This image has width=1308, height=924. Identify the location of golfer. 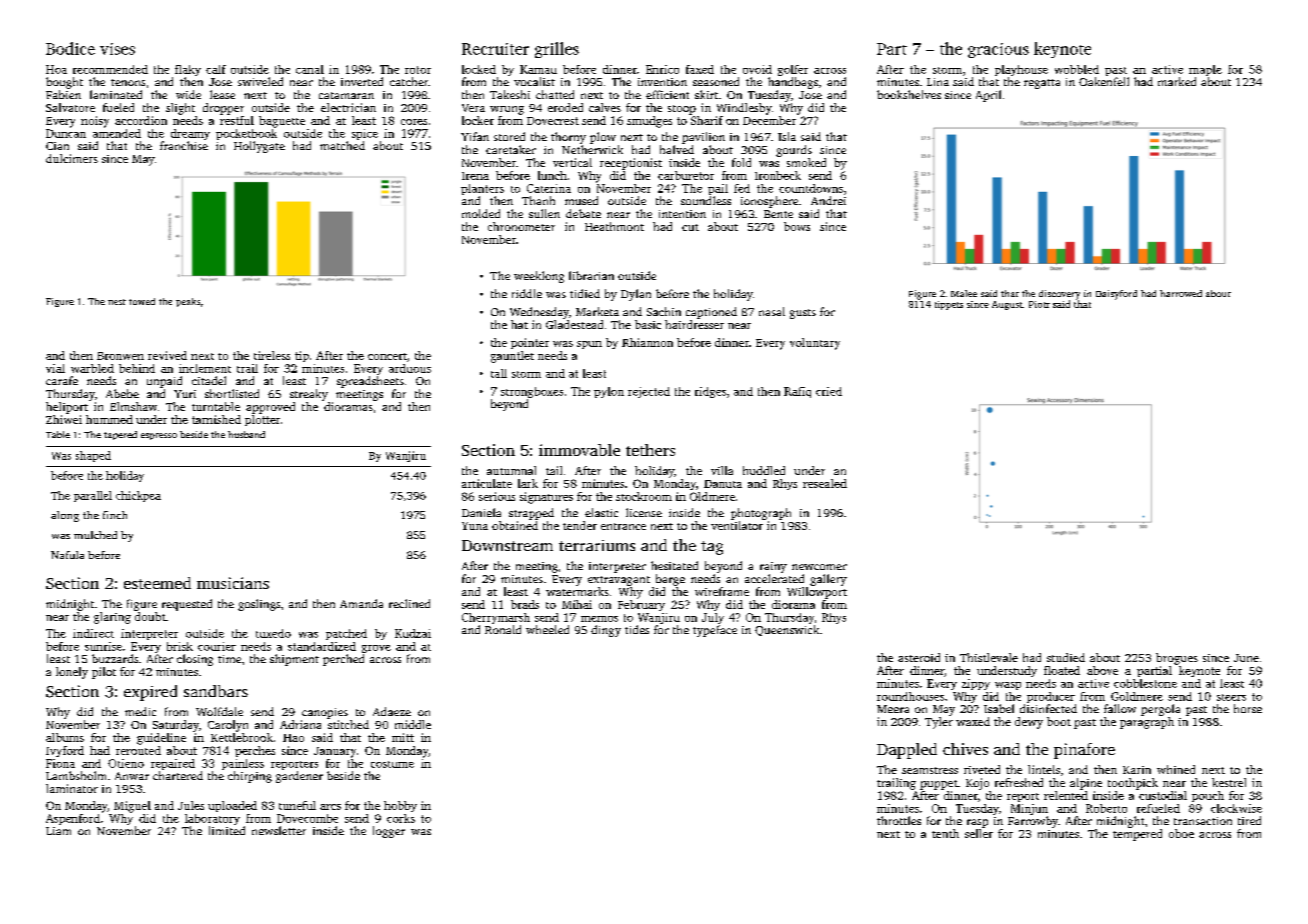
(793, 70).
